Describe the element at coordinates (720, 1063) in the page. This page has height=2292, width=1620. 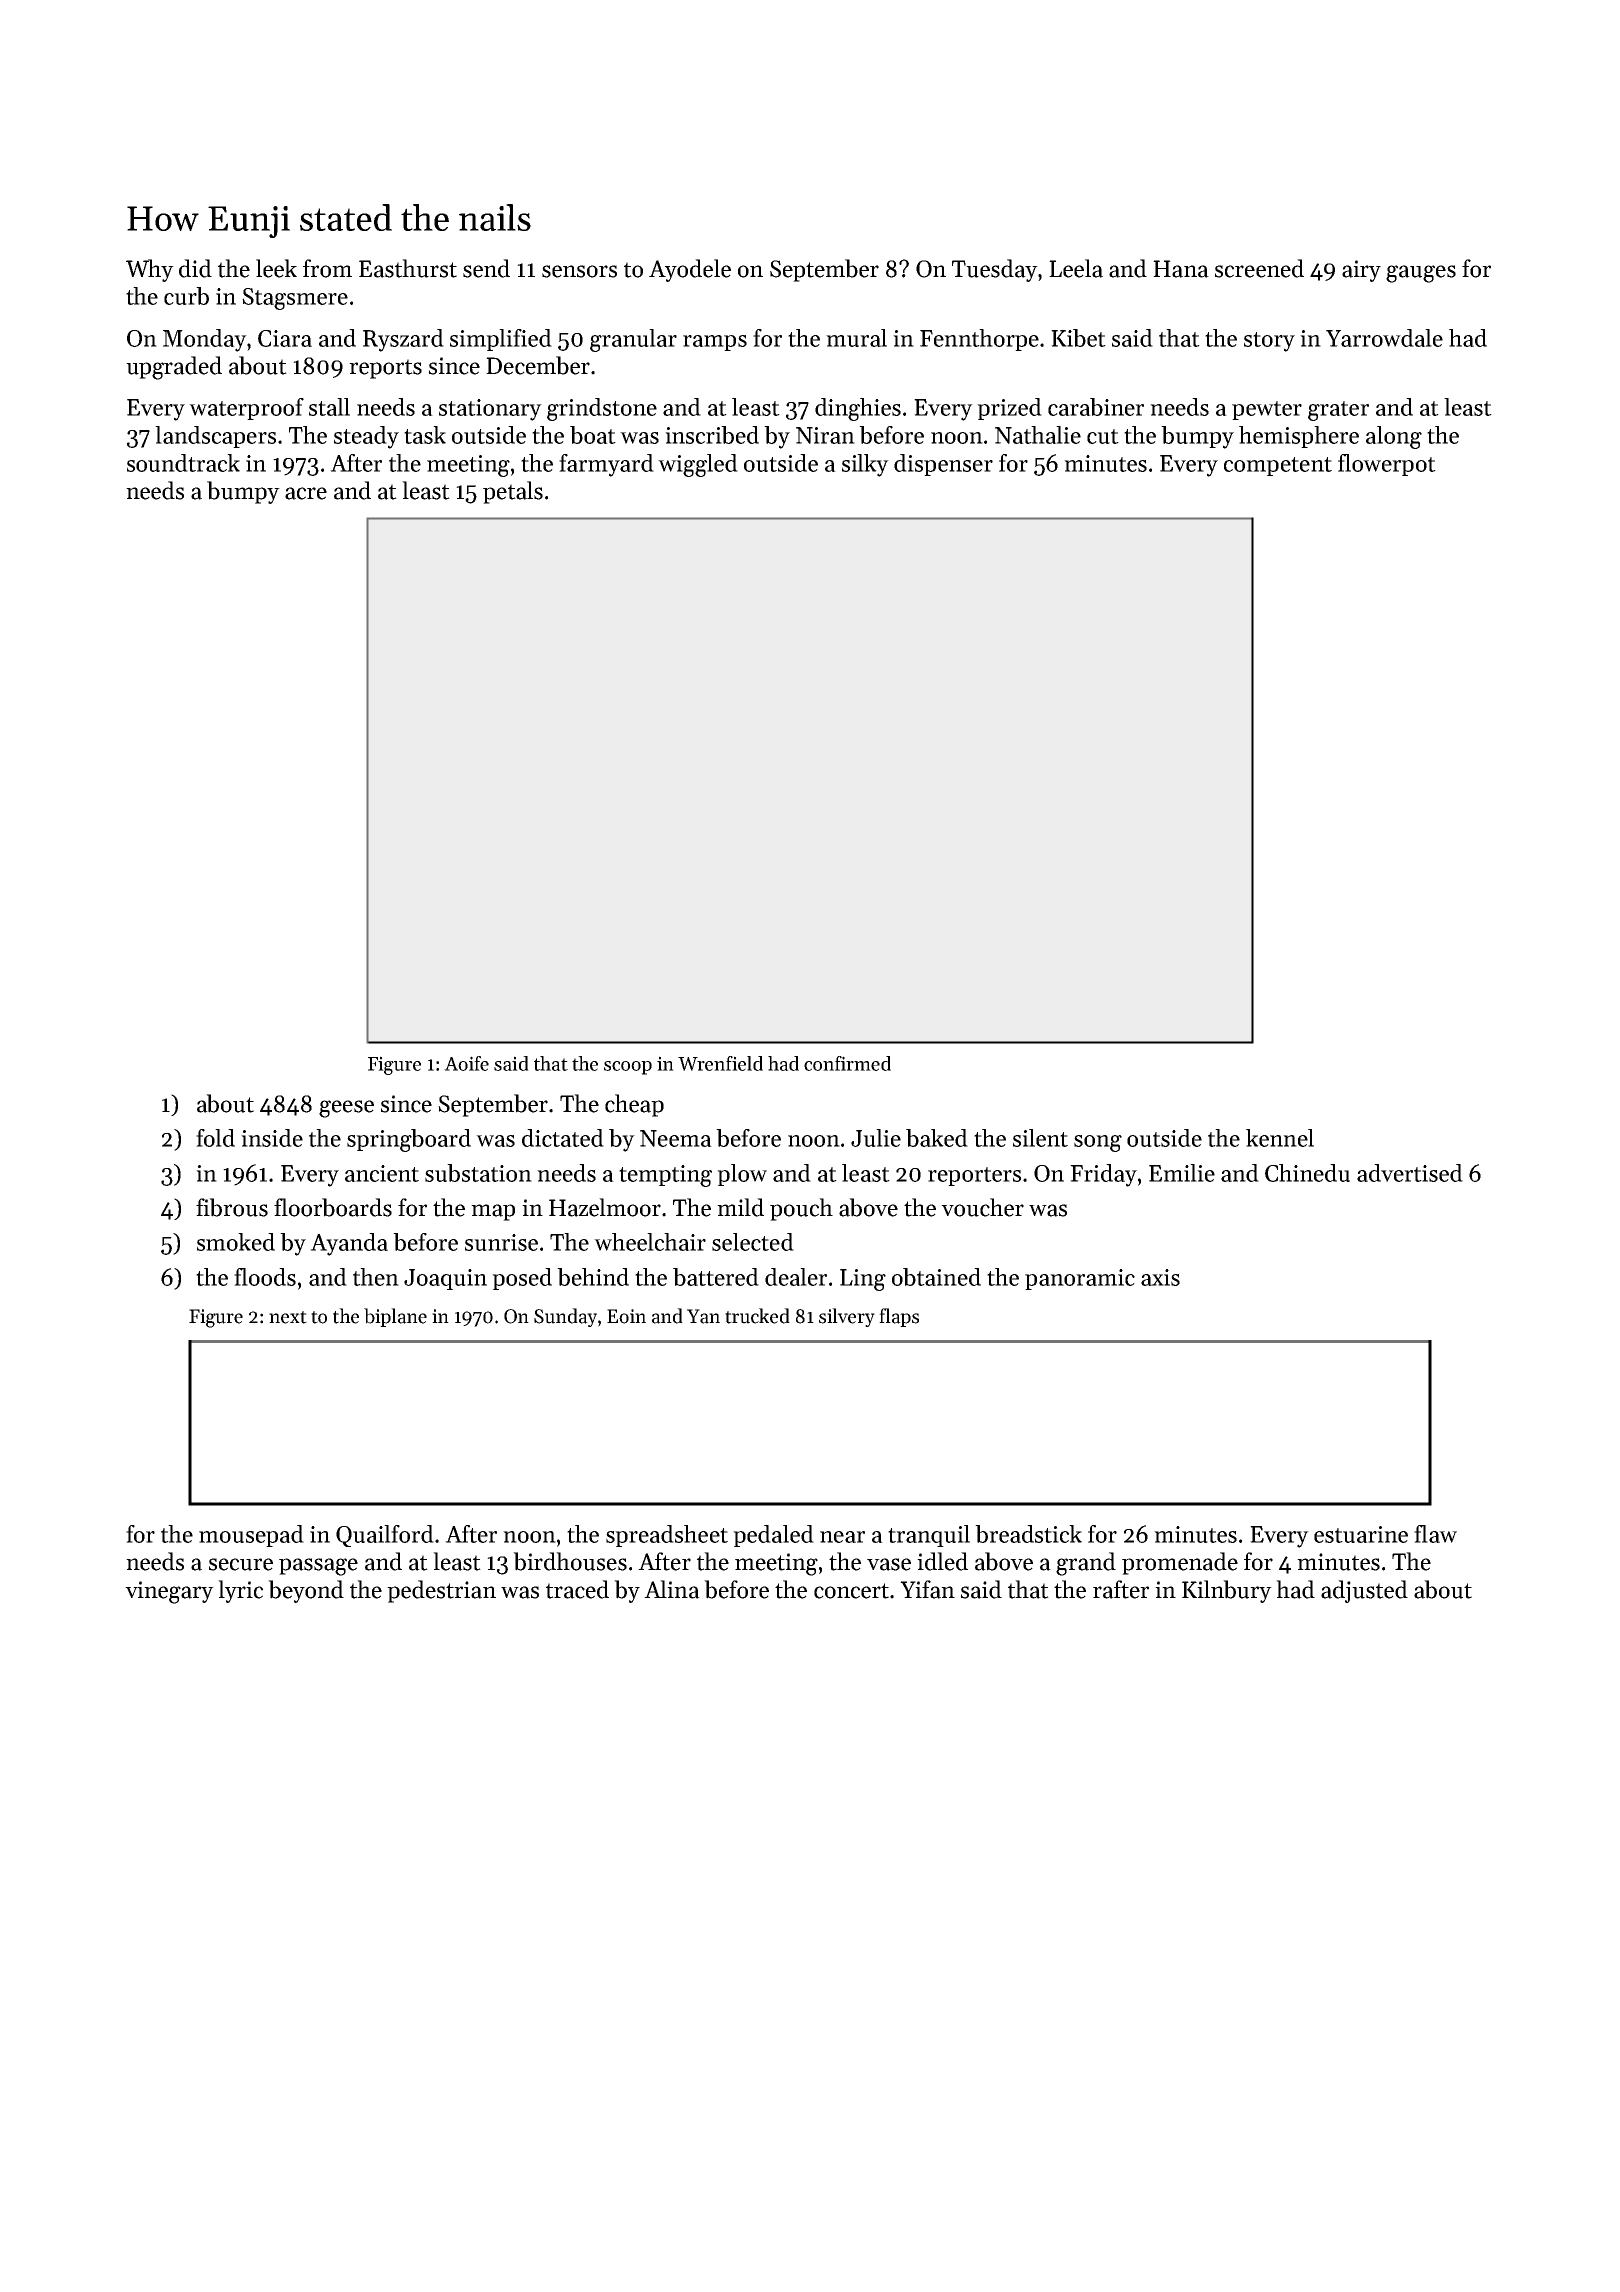
I see `Wrenfield` at that location.
